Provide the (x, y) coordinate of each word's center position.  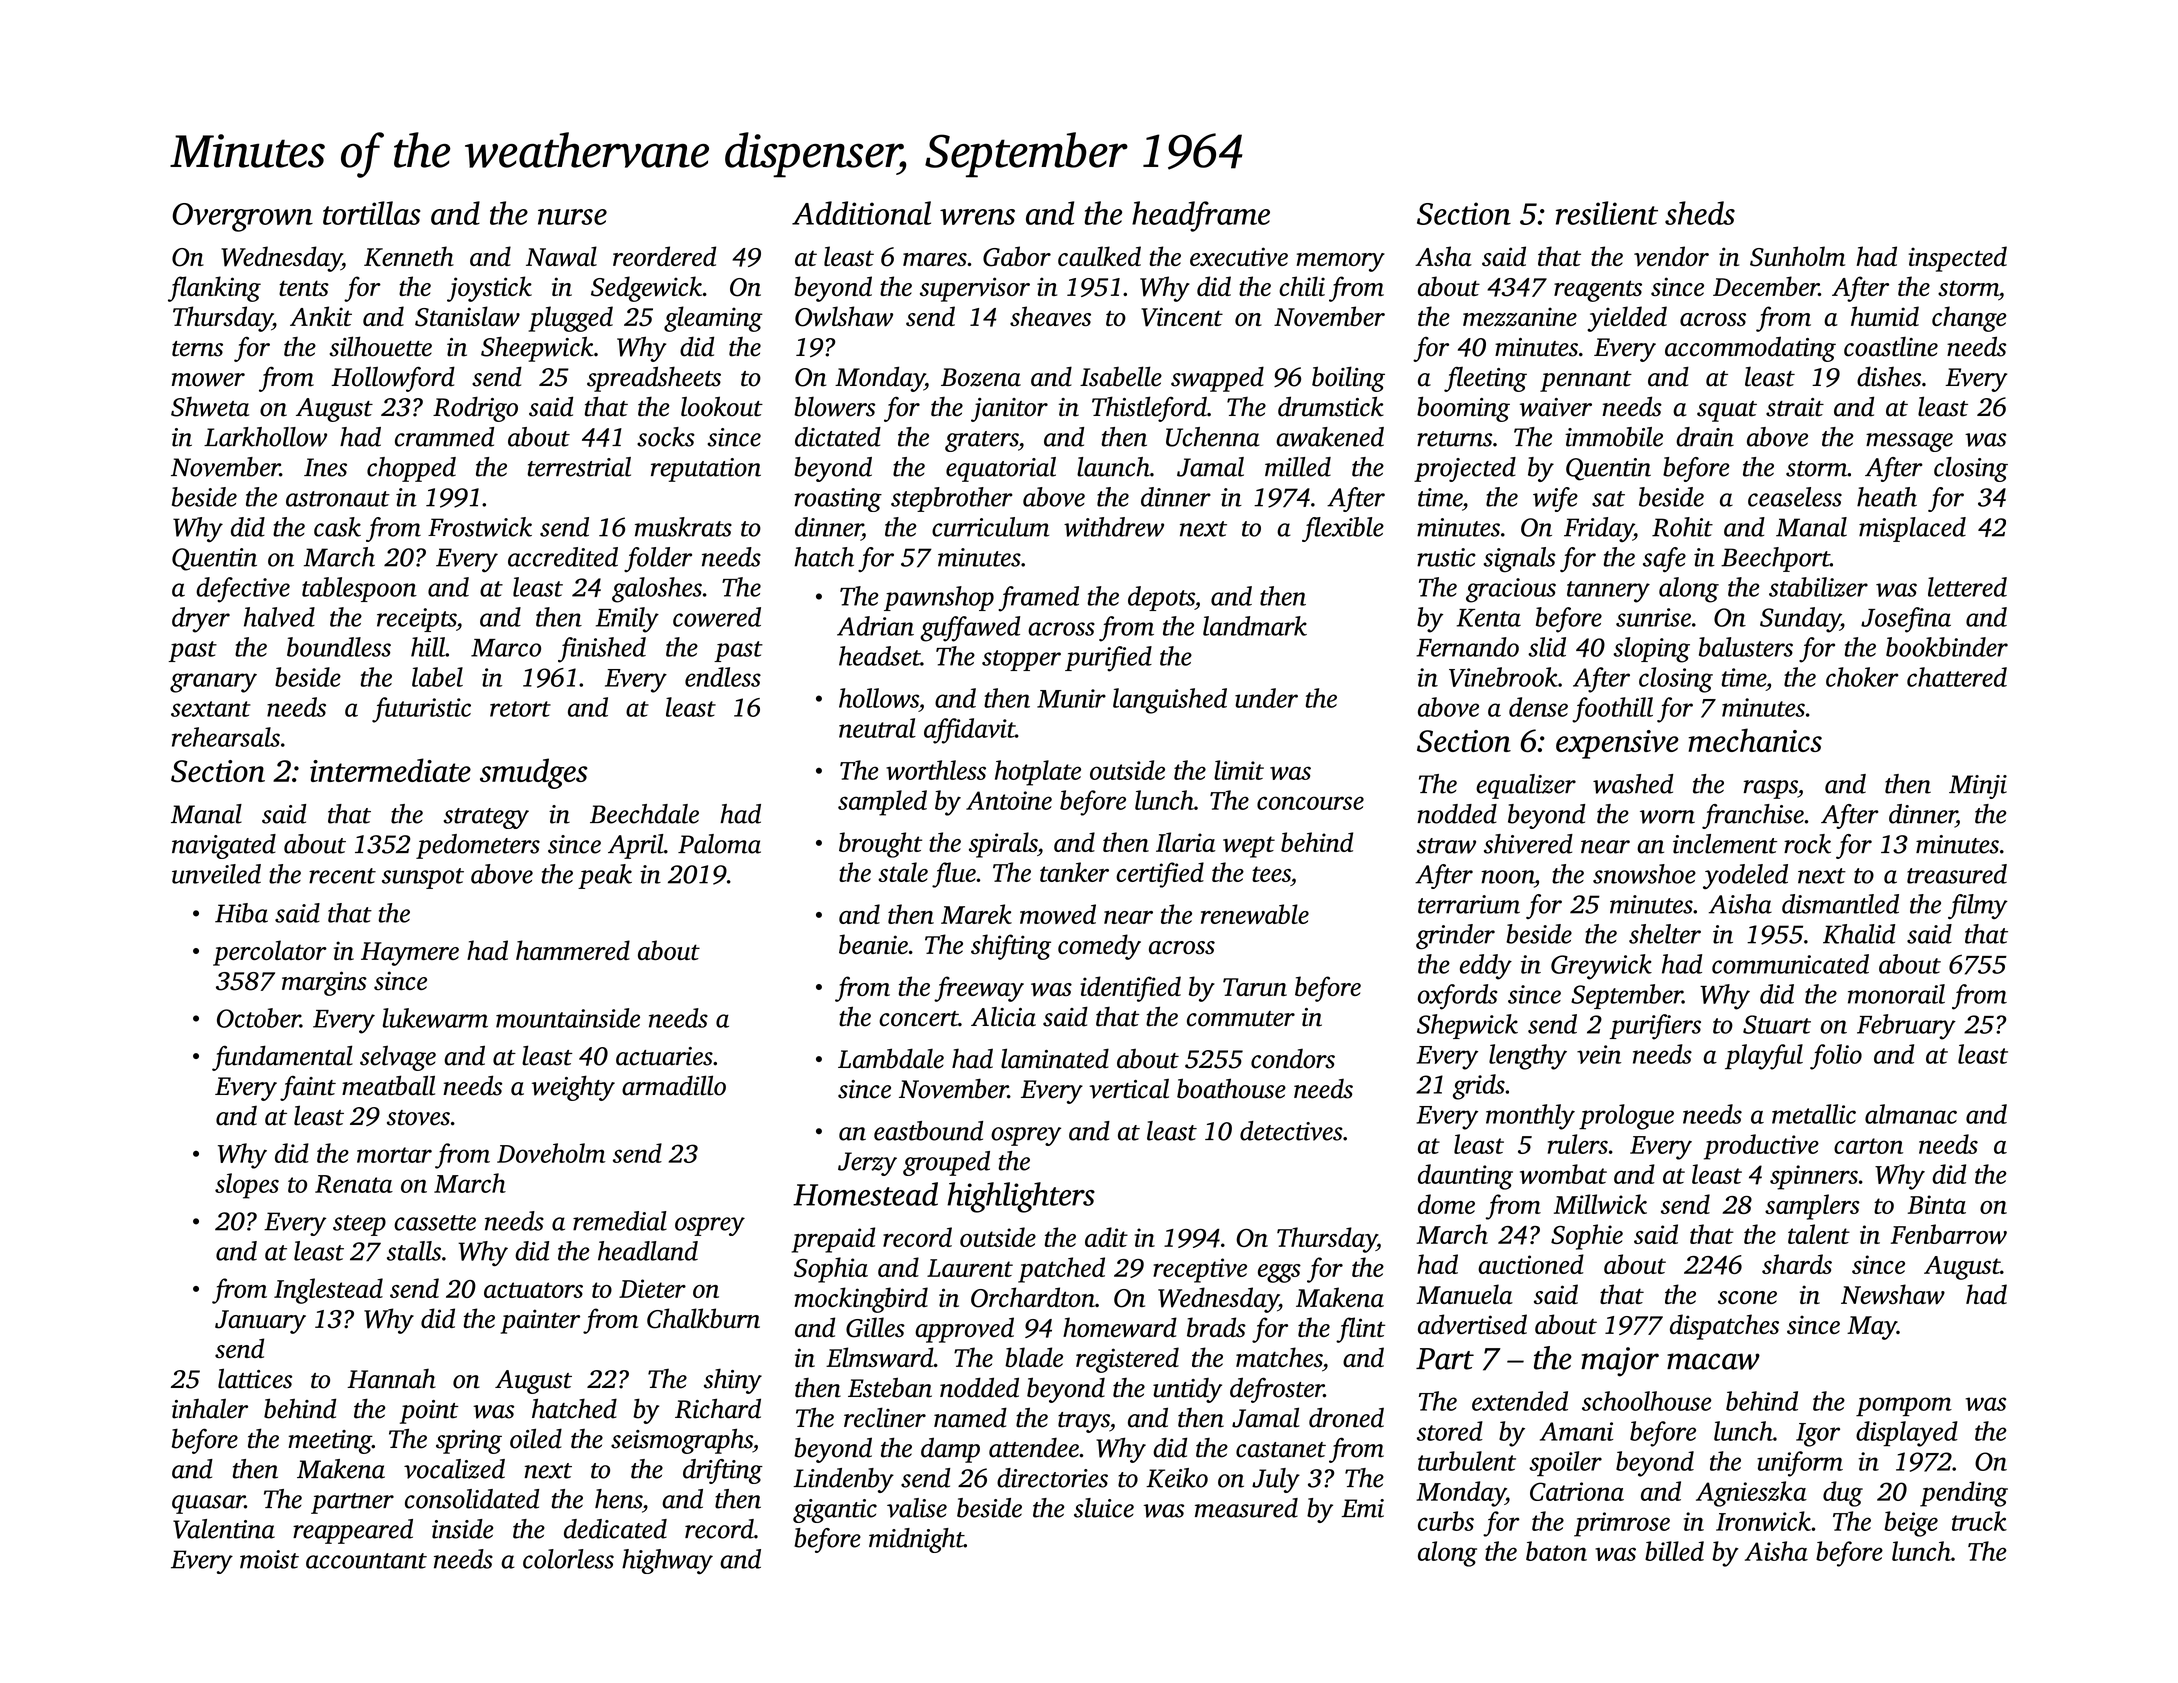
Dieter (652, 1288)
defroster (1277, 1390)
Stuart (1777, 1024)
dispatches (1724, 1327)
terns (197, 349)
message (1909, 442)
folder (658, 559)
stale (903, 872)
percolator (270, 953)
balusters (1746, 647)
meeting (330, 1442)
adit (1106, 1237)
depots (1161, 598)
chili (1302, 286)
